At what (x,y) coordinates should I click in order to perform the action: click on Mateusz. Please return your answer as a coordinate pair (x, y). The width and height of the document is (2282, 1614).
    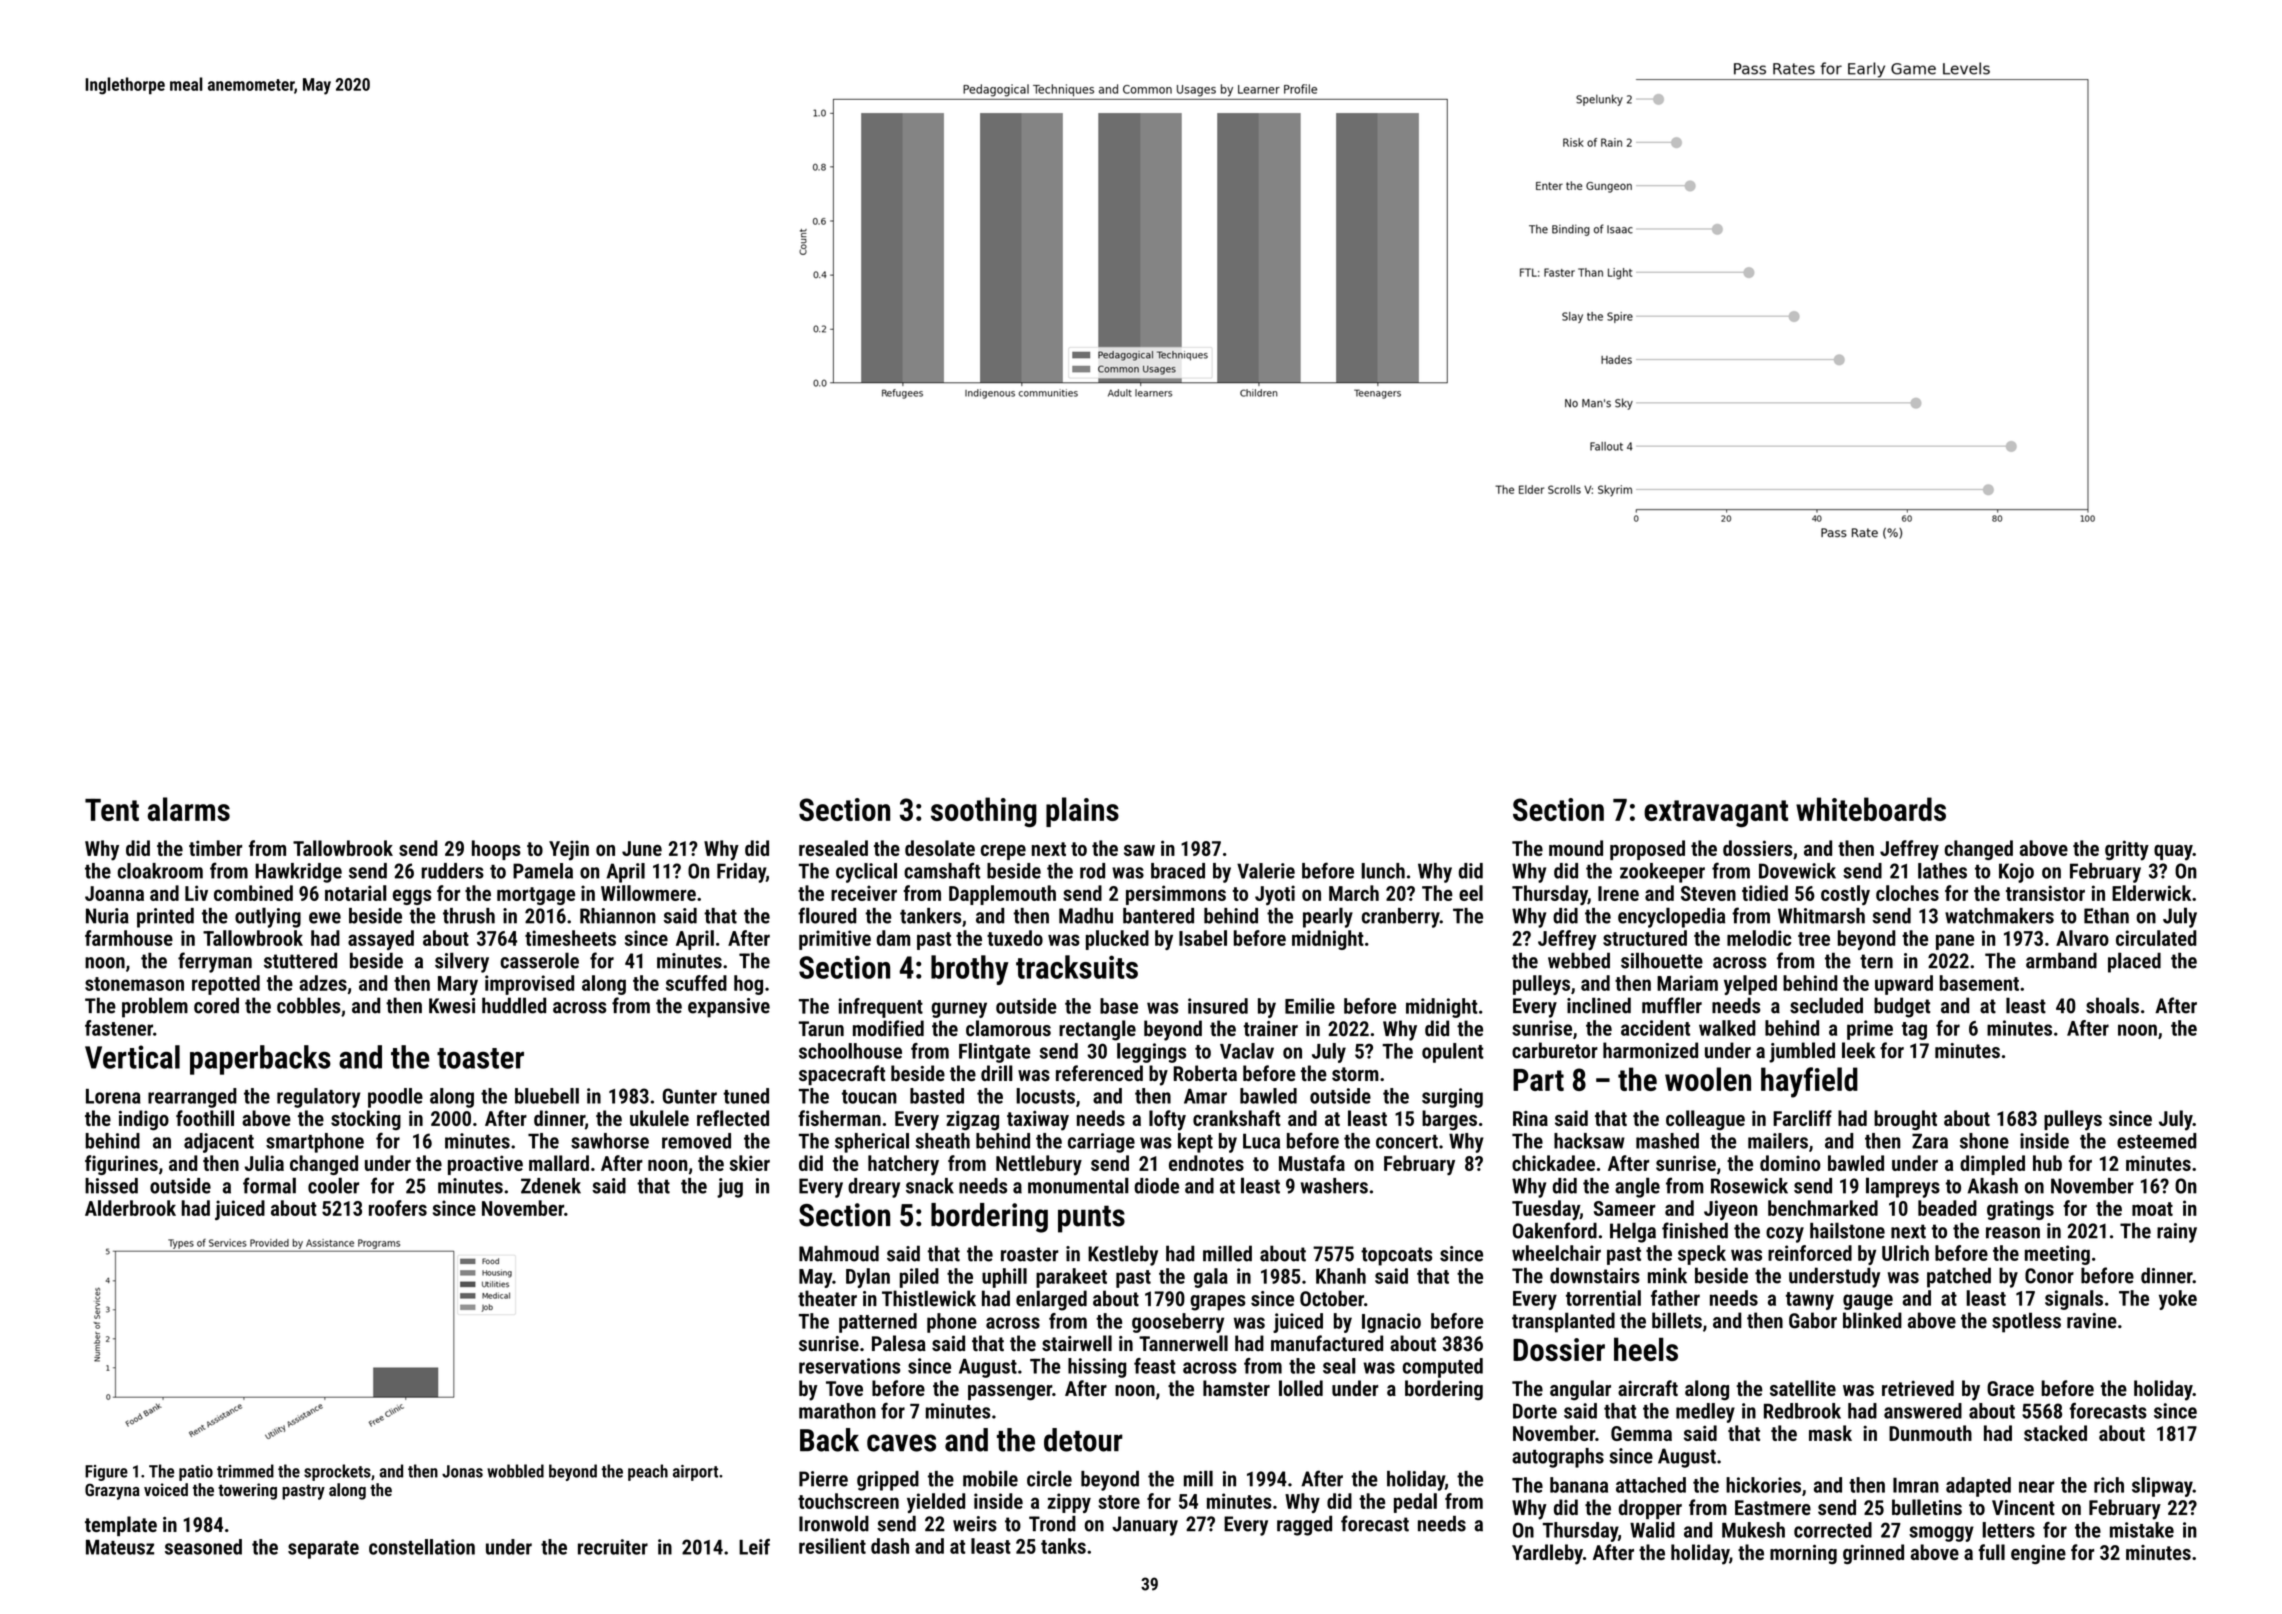
    Looking at the image, I should click on (120, 1547).
